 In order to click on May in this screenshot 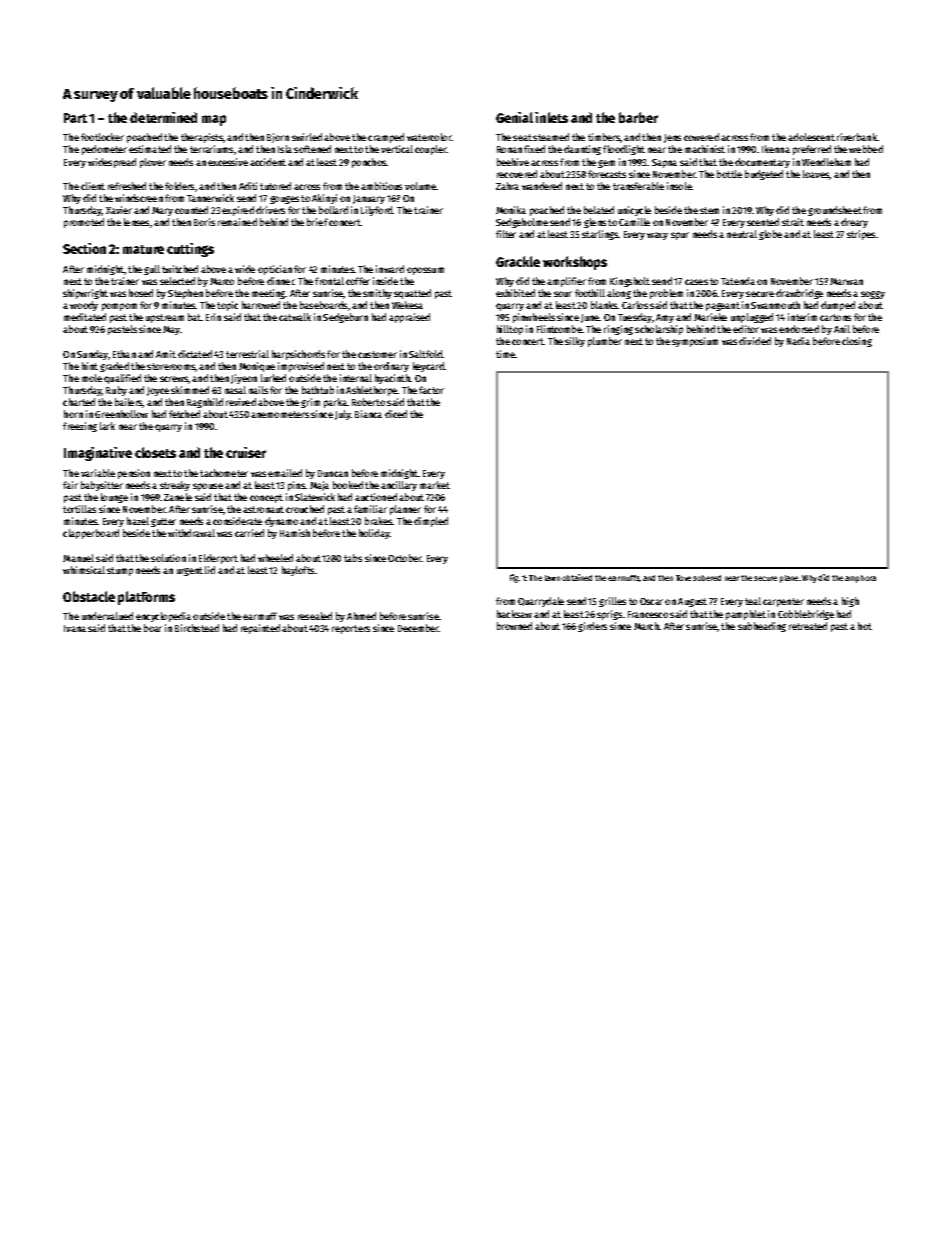, I will do `click(171, 330)`.
